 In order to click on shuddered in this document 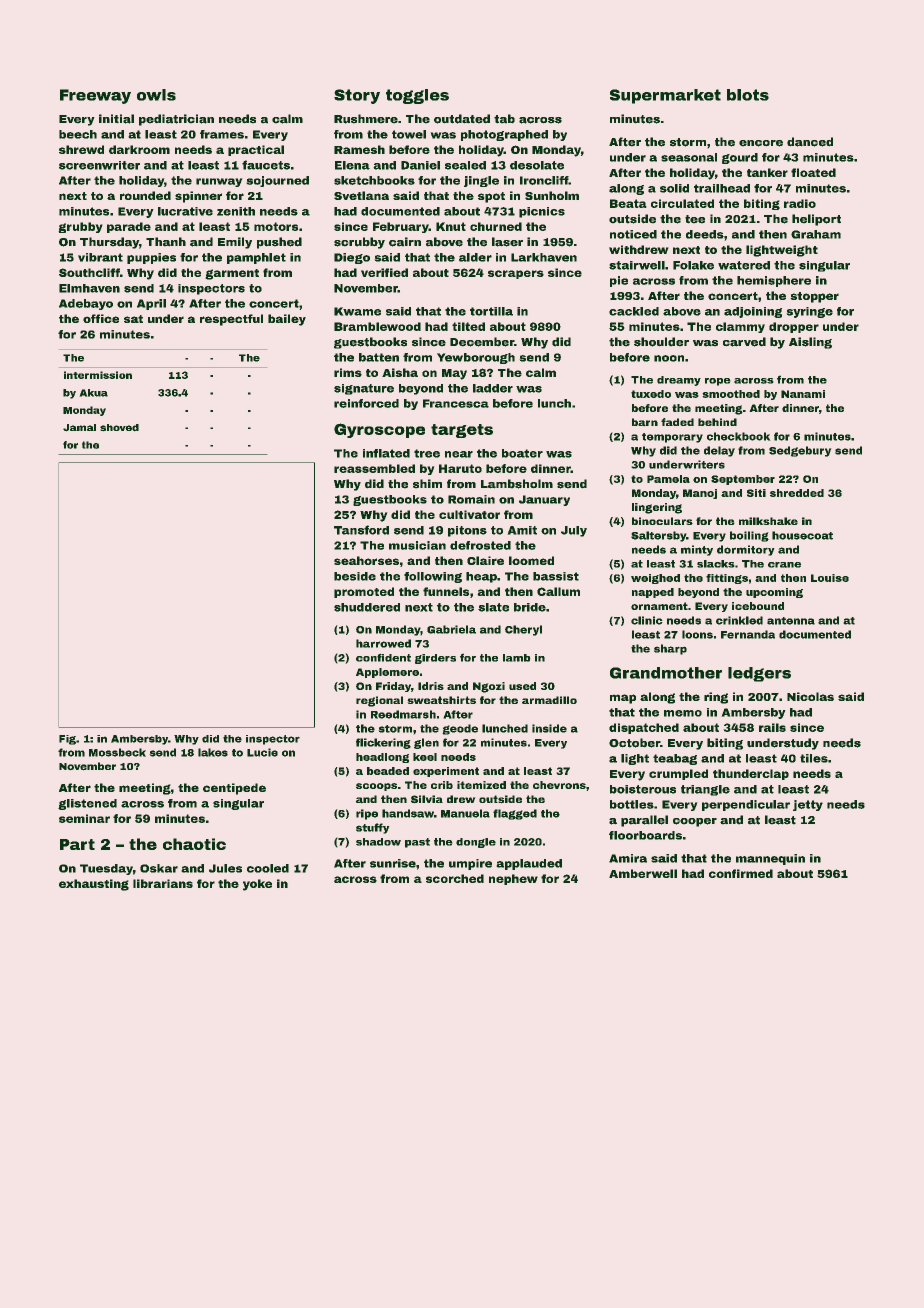, I will do `click(367, 607)`.
